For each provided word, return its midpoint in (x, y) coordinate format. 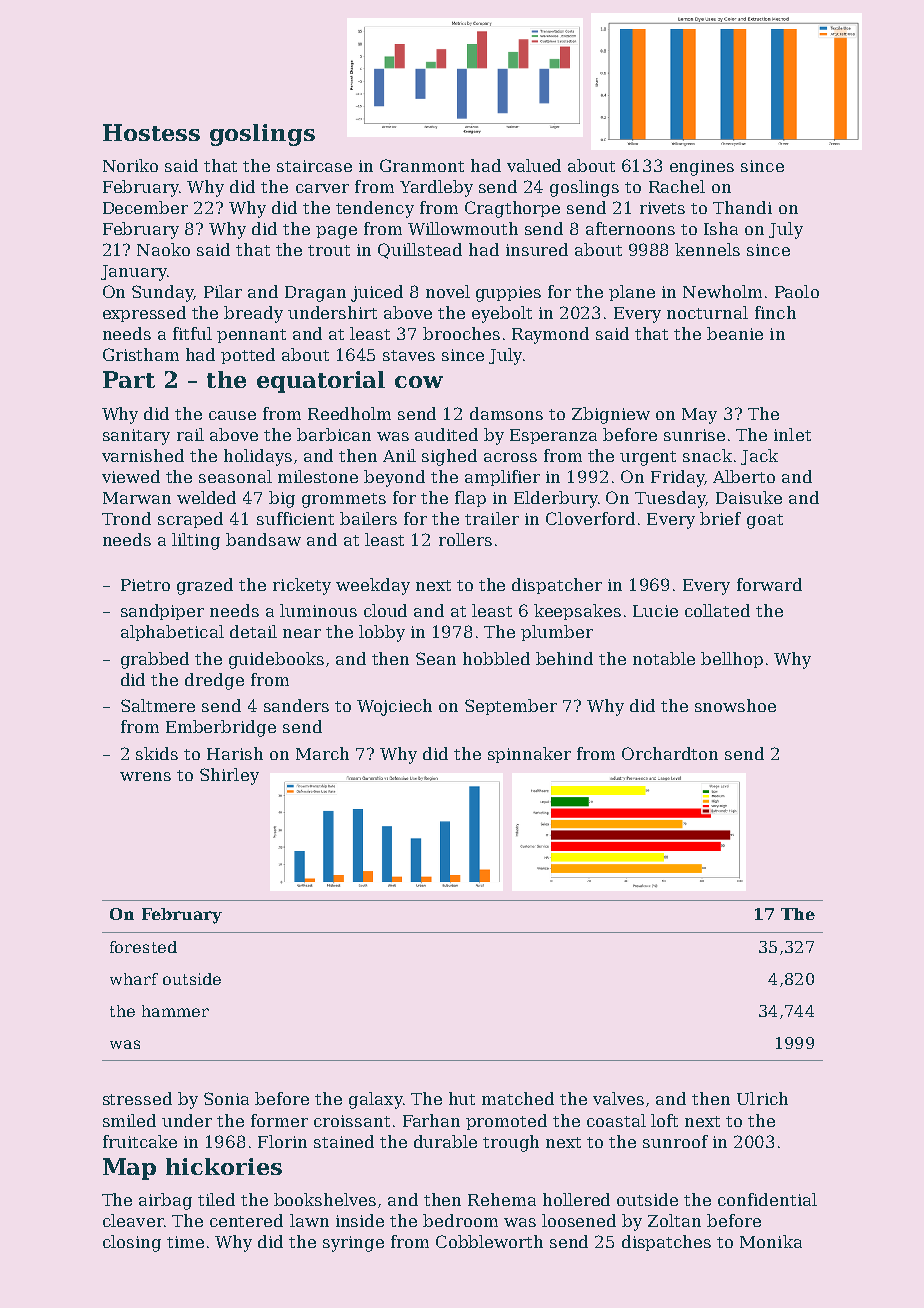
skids (157, 753)
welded (206, 497)
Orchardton (670, 753)
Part (129, 379)
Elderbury (556, 499)
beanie (735, 333)
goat (765, 521)
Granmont (422, 165)
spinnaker (529, 755)
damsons (506, 413)
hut (462, 1098)
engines (702, 168)
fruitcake (140, 1141)
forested (143, 947)
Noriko (130, 165)
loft (664, 1120)
